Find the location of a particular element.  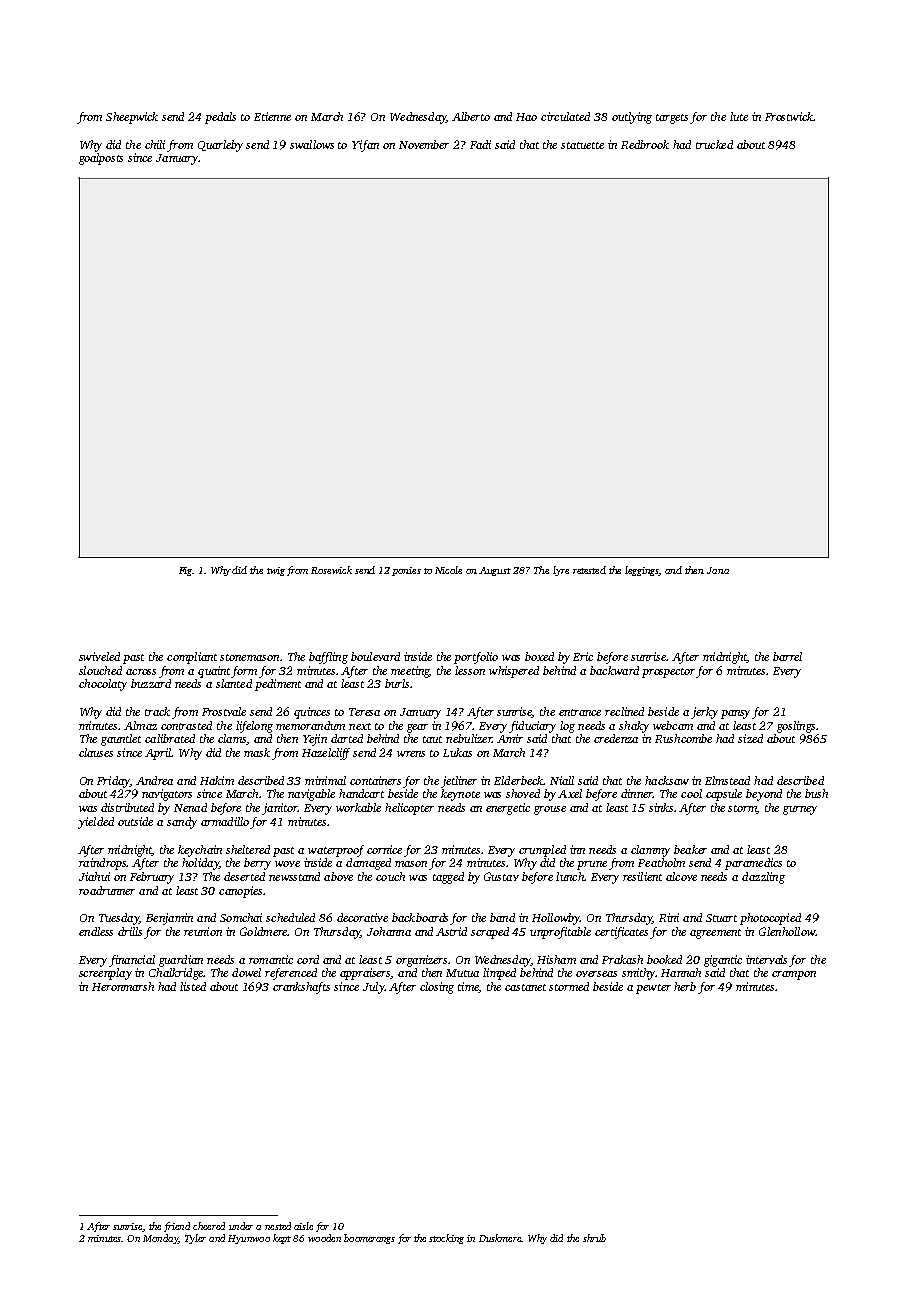

Jana is located at coordinates (718, 570).
